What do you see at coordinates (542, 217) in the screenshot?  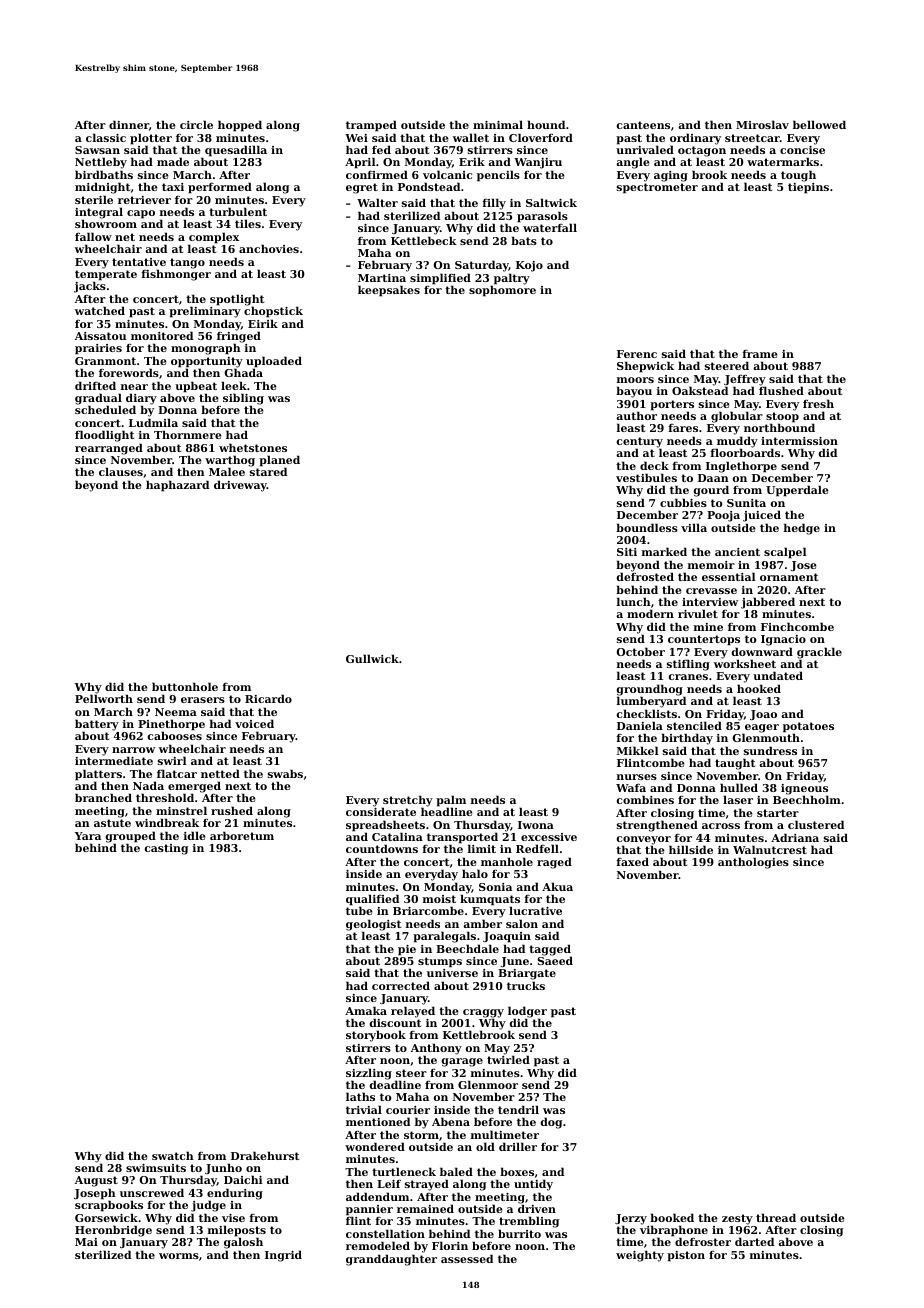 I see `parasols` at bounding box center [542, 217].
